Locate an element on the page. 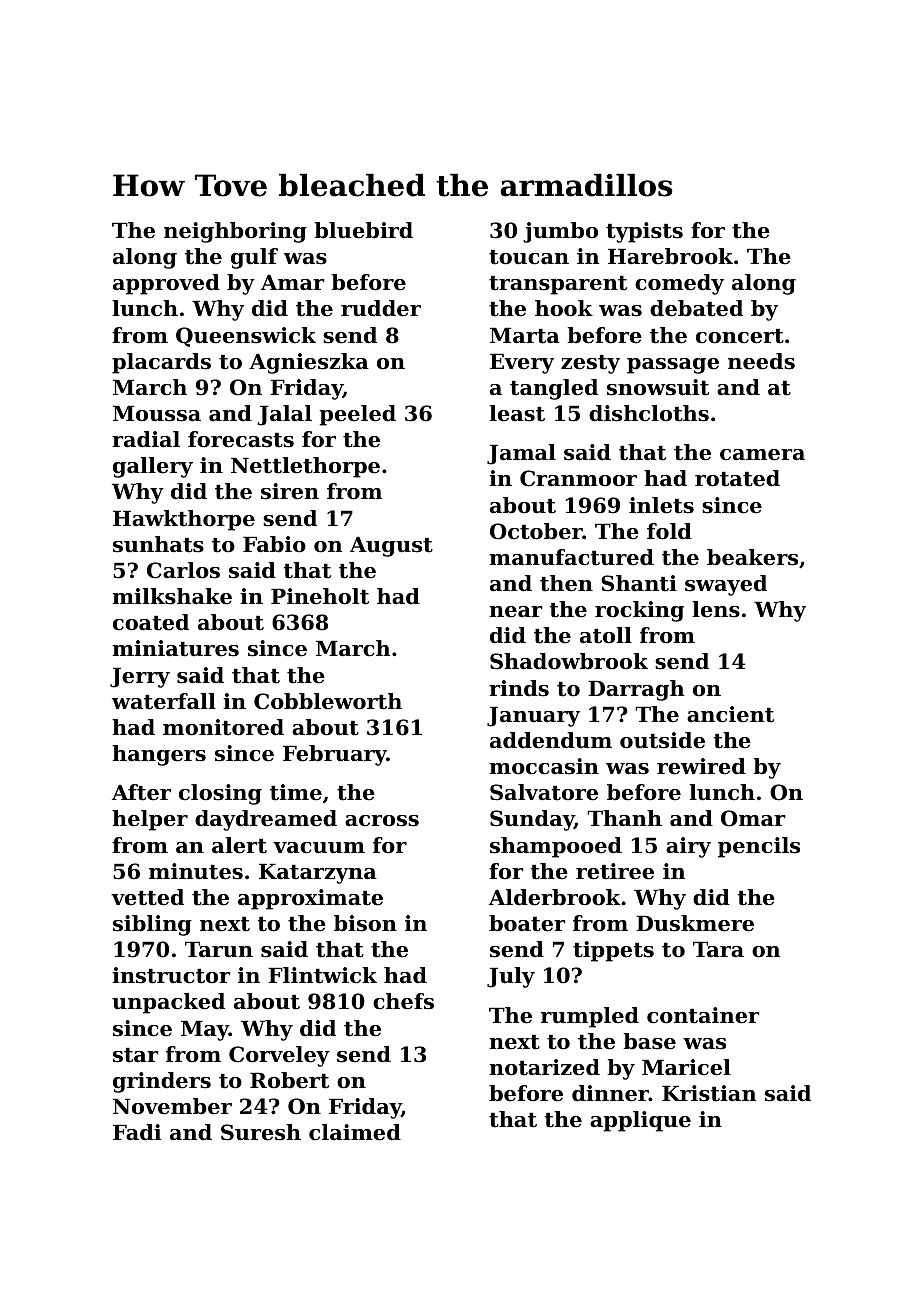  Amar is located at coordinates (292, 282).
